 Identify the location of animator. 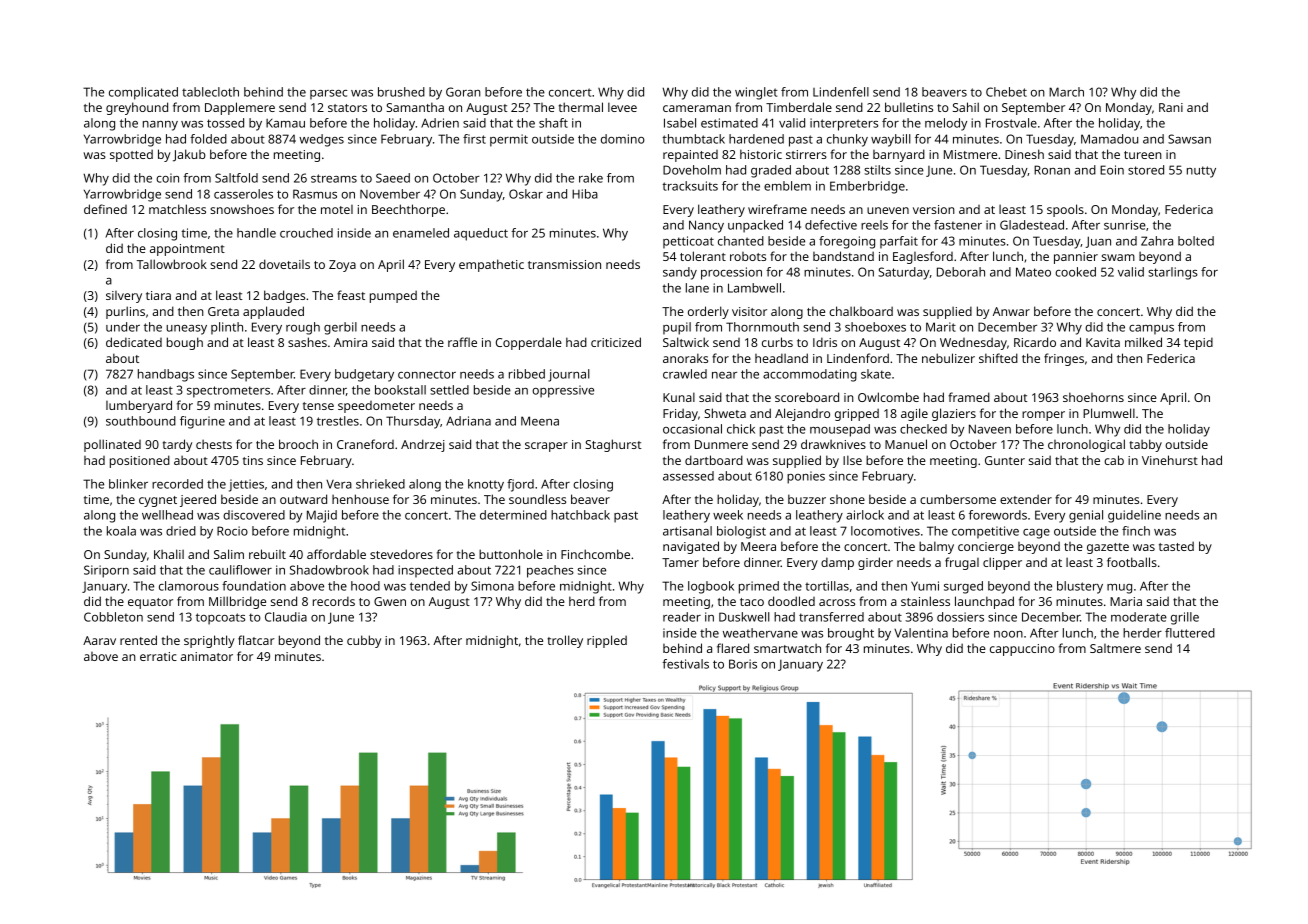
(206, 656).
